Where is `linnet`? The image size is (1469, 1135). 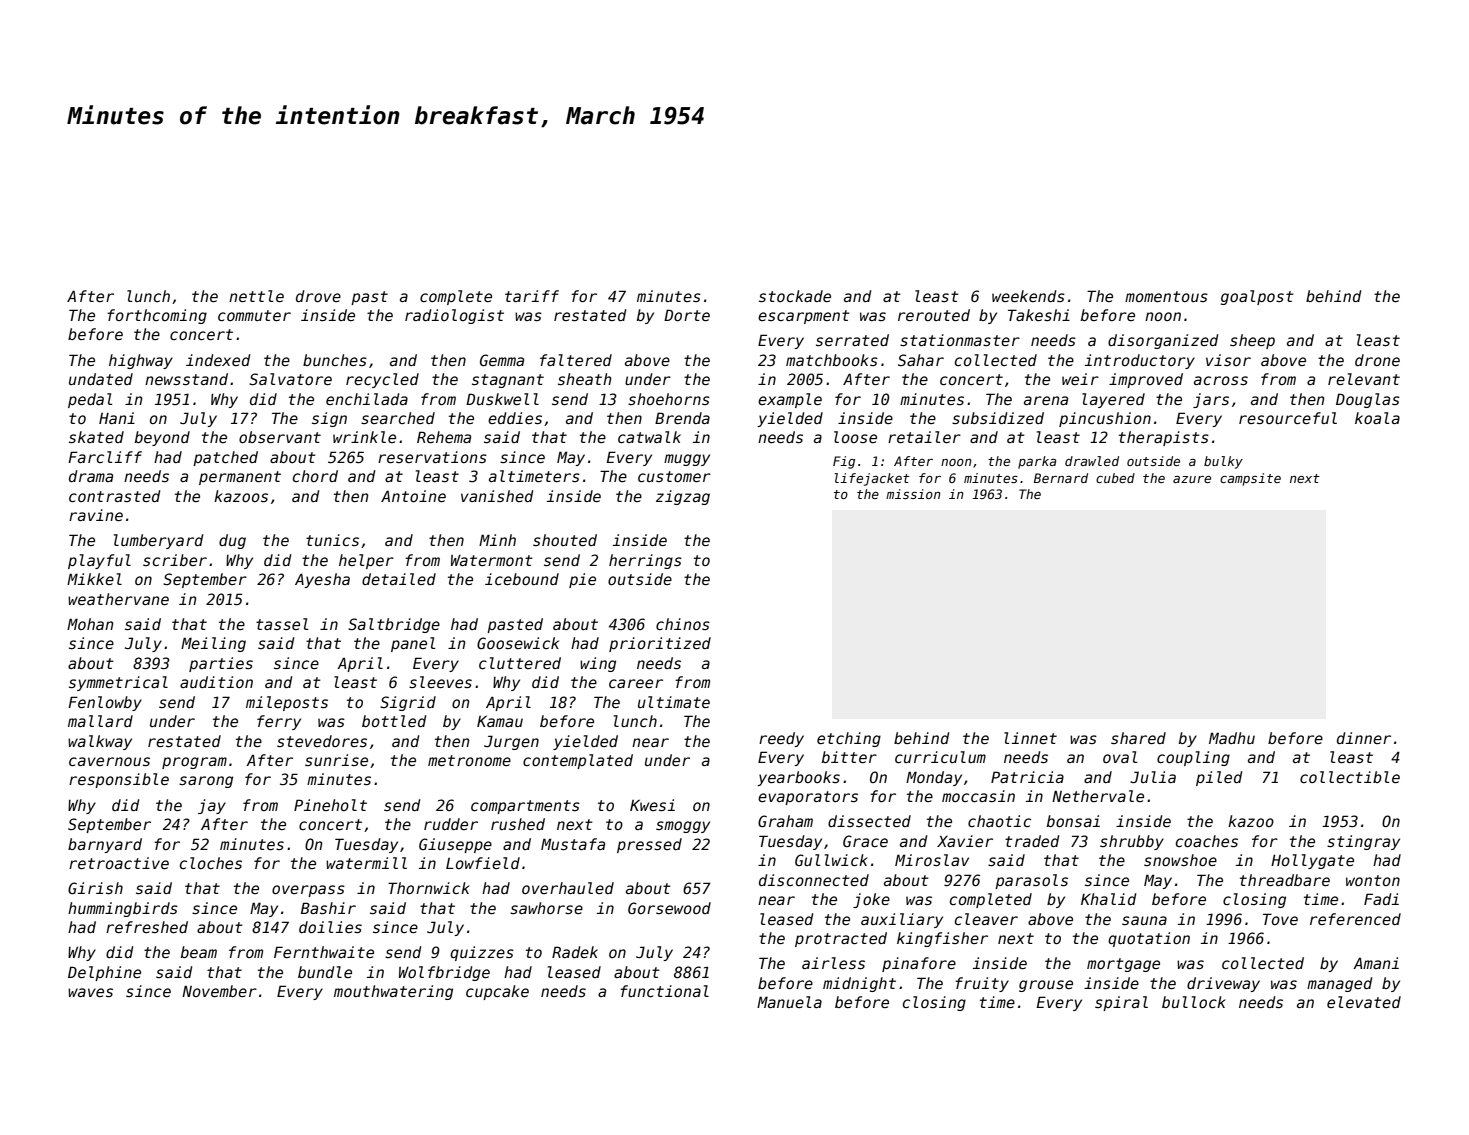
linnet is located at coordinates (1030, 738).
